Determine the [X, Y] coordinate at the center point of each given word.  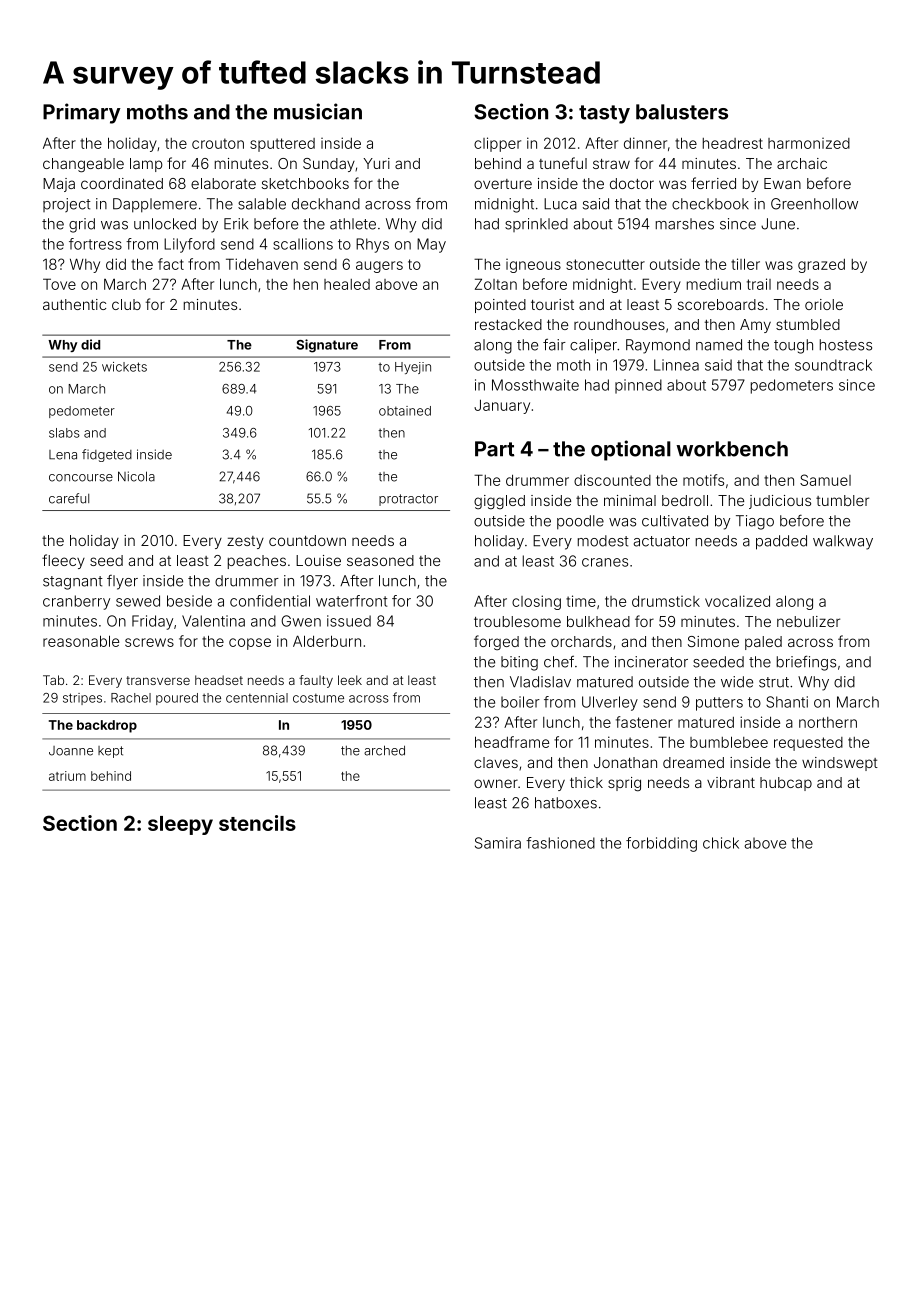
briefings [806, 663]
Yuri [377, 163]
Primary [82, 113]
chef [559, 661]
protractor [408, 500]
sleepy [180, 825]
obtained [405, 411]
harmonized [809, 143]
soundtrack [833, 365]
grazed [821, 266]
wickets [124, 367]
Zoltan [496, 284]
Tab [53, 680]
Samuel [825, 480]
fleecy [63, 561]
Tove [59, 284]
